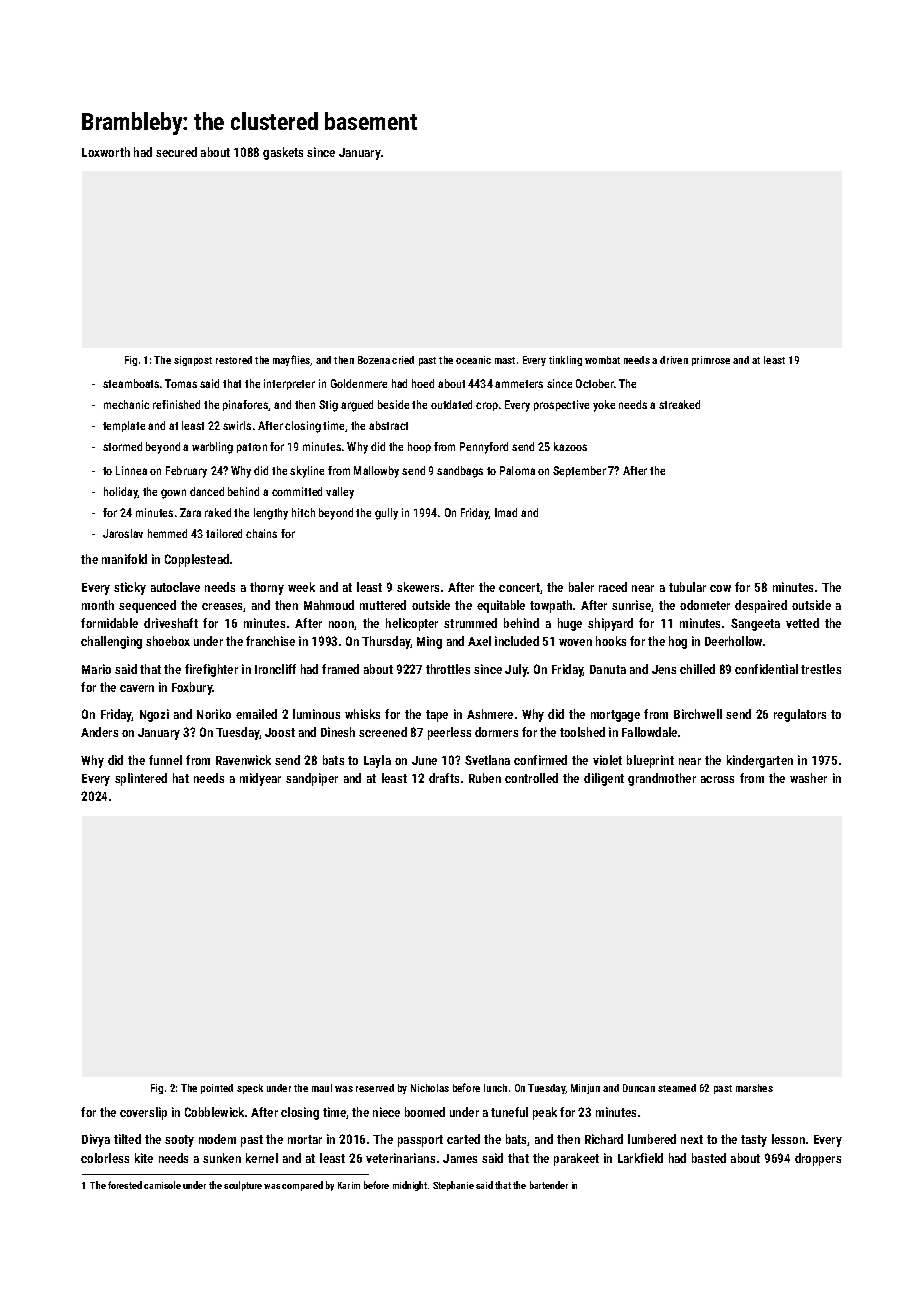 Image resolution: width=924 pixels, height=1308 pixels. Describe the element at coordinates (519, 587) in the page. I see `concert` at that location.
